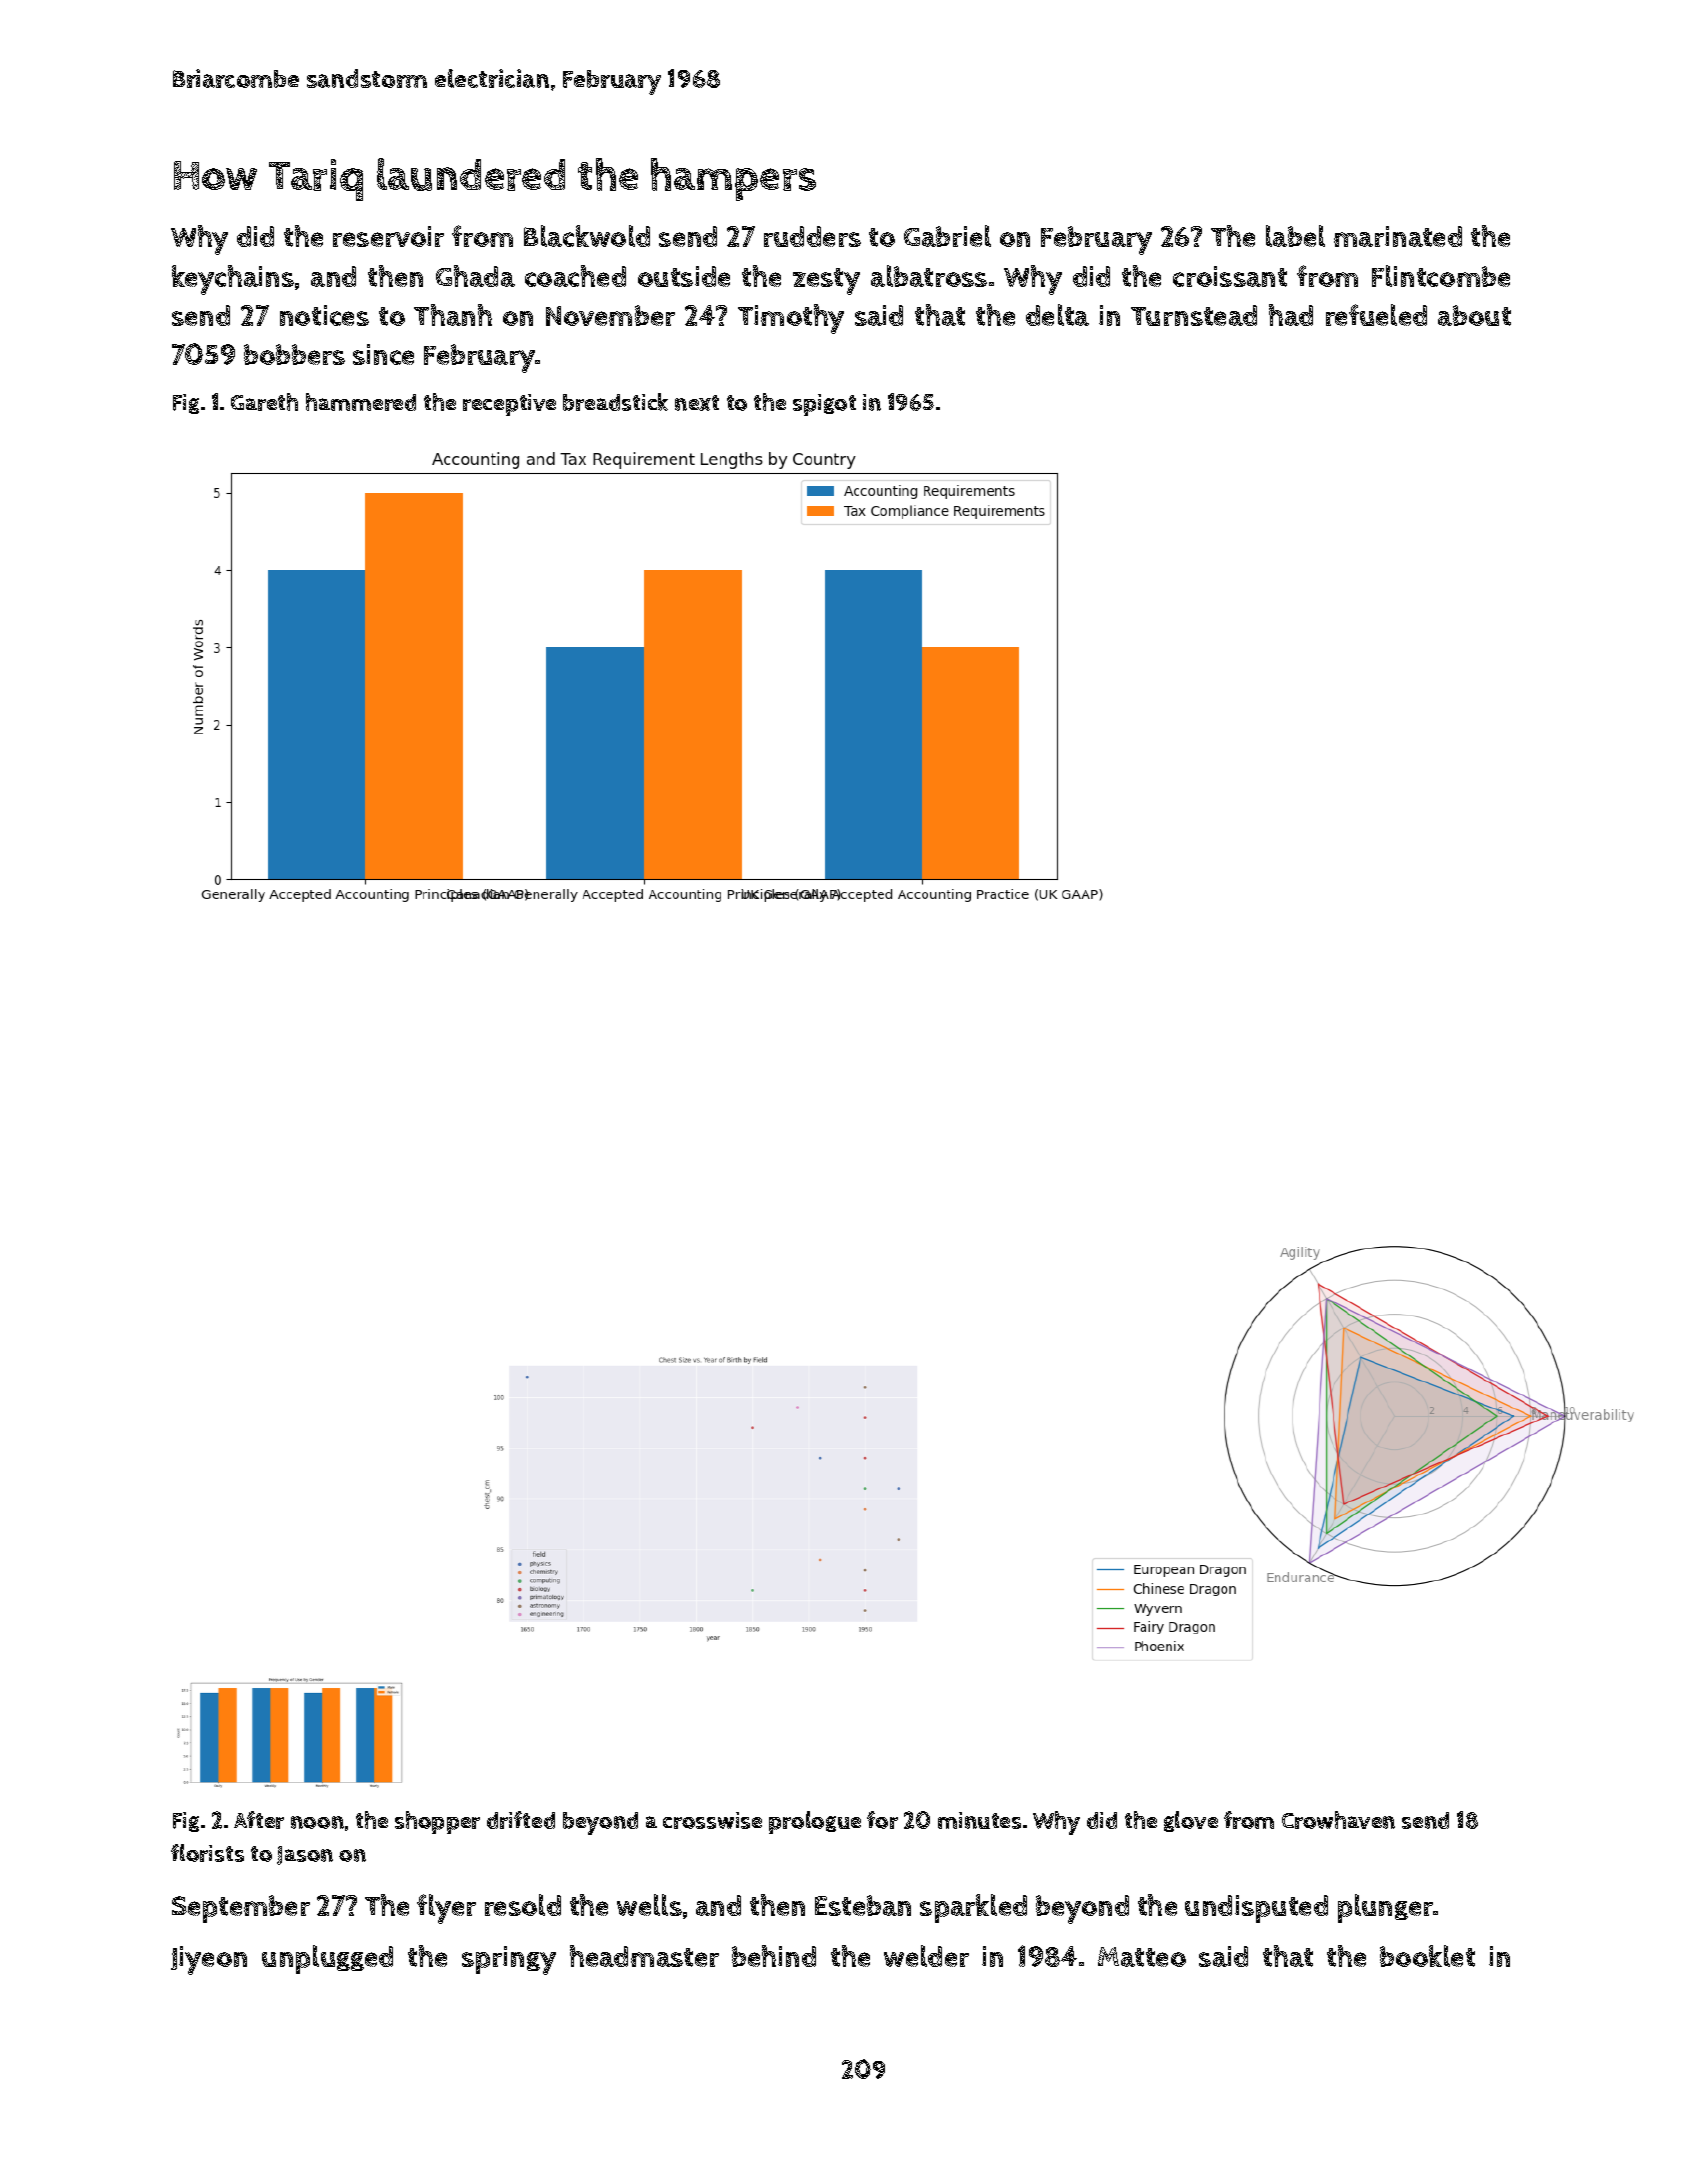 Image resolution: width=1683 pixels, height=2178 pixels. I want to click on next, so click(697, 403).
